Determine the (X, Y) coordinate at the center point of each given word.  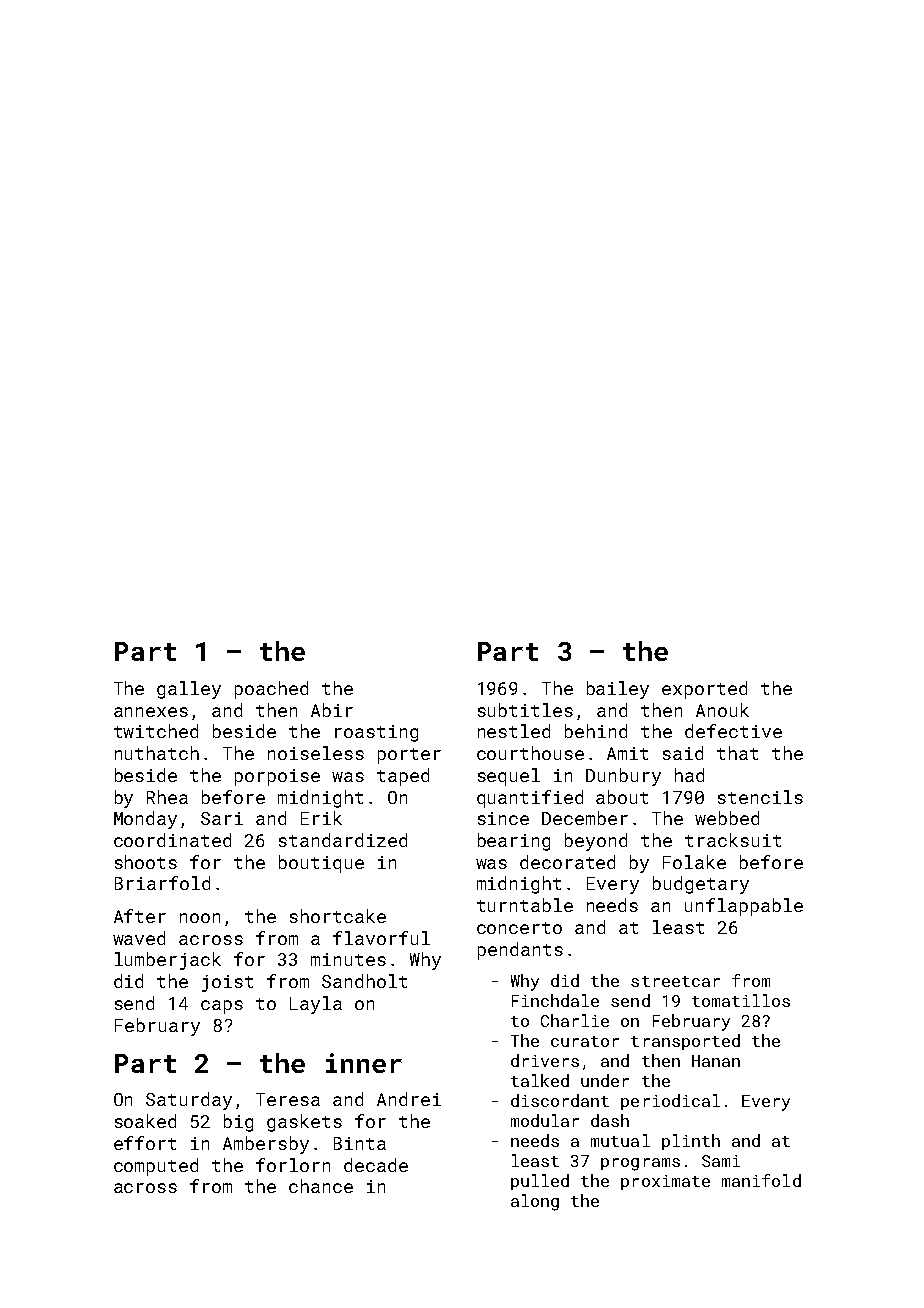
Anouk (722, 710)
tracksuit (733, 840)
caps (222, 1007)
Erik (321, 818)
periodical (670, 1102)
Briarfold (162, 883)
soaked (145, 1121)
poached (271, 690)
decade (376, 1165)
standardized (343, 840)
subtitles (525, 710)
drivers (545, 1060)
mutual (620, 1140)
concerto (519, 928)
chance (321, 1186)
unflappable (744, 907)
